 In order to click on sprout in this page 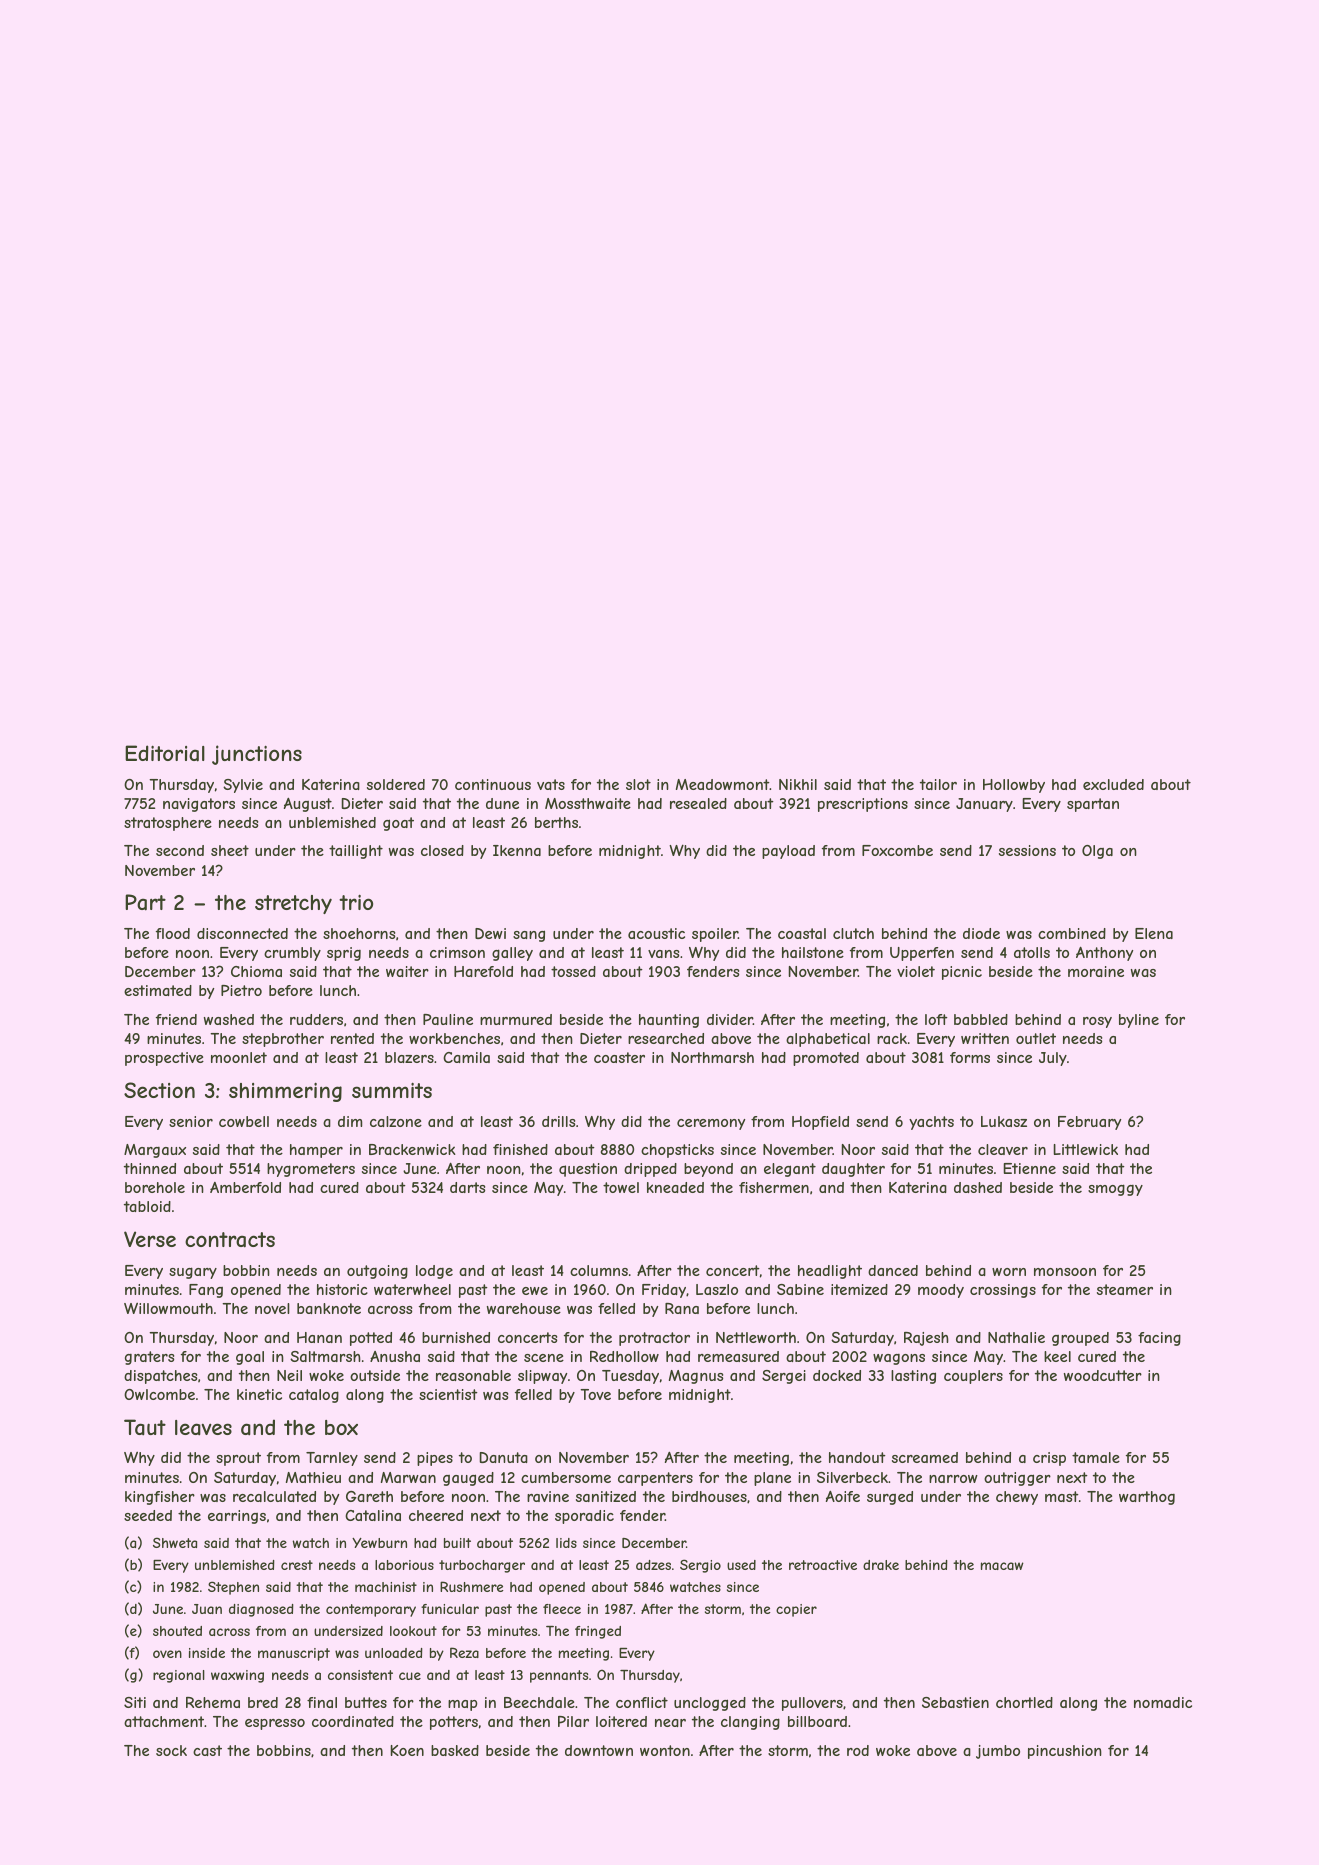, I will do `click(238, 1459)`.
